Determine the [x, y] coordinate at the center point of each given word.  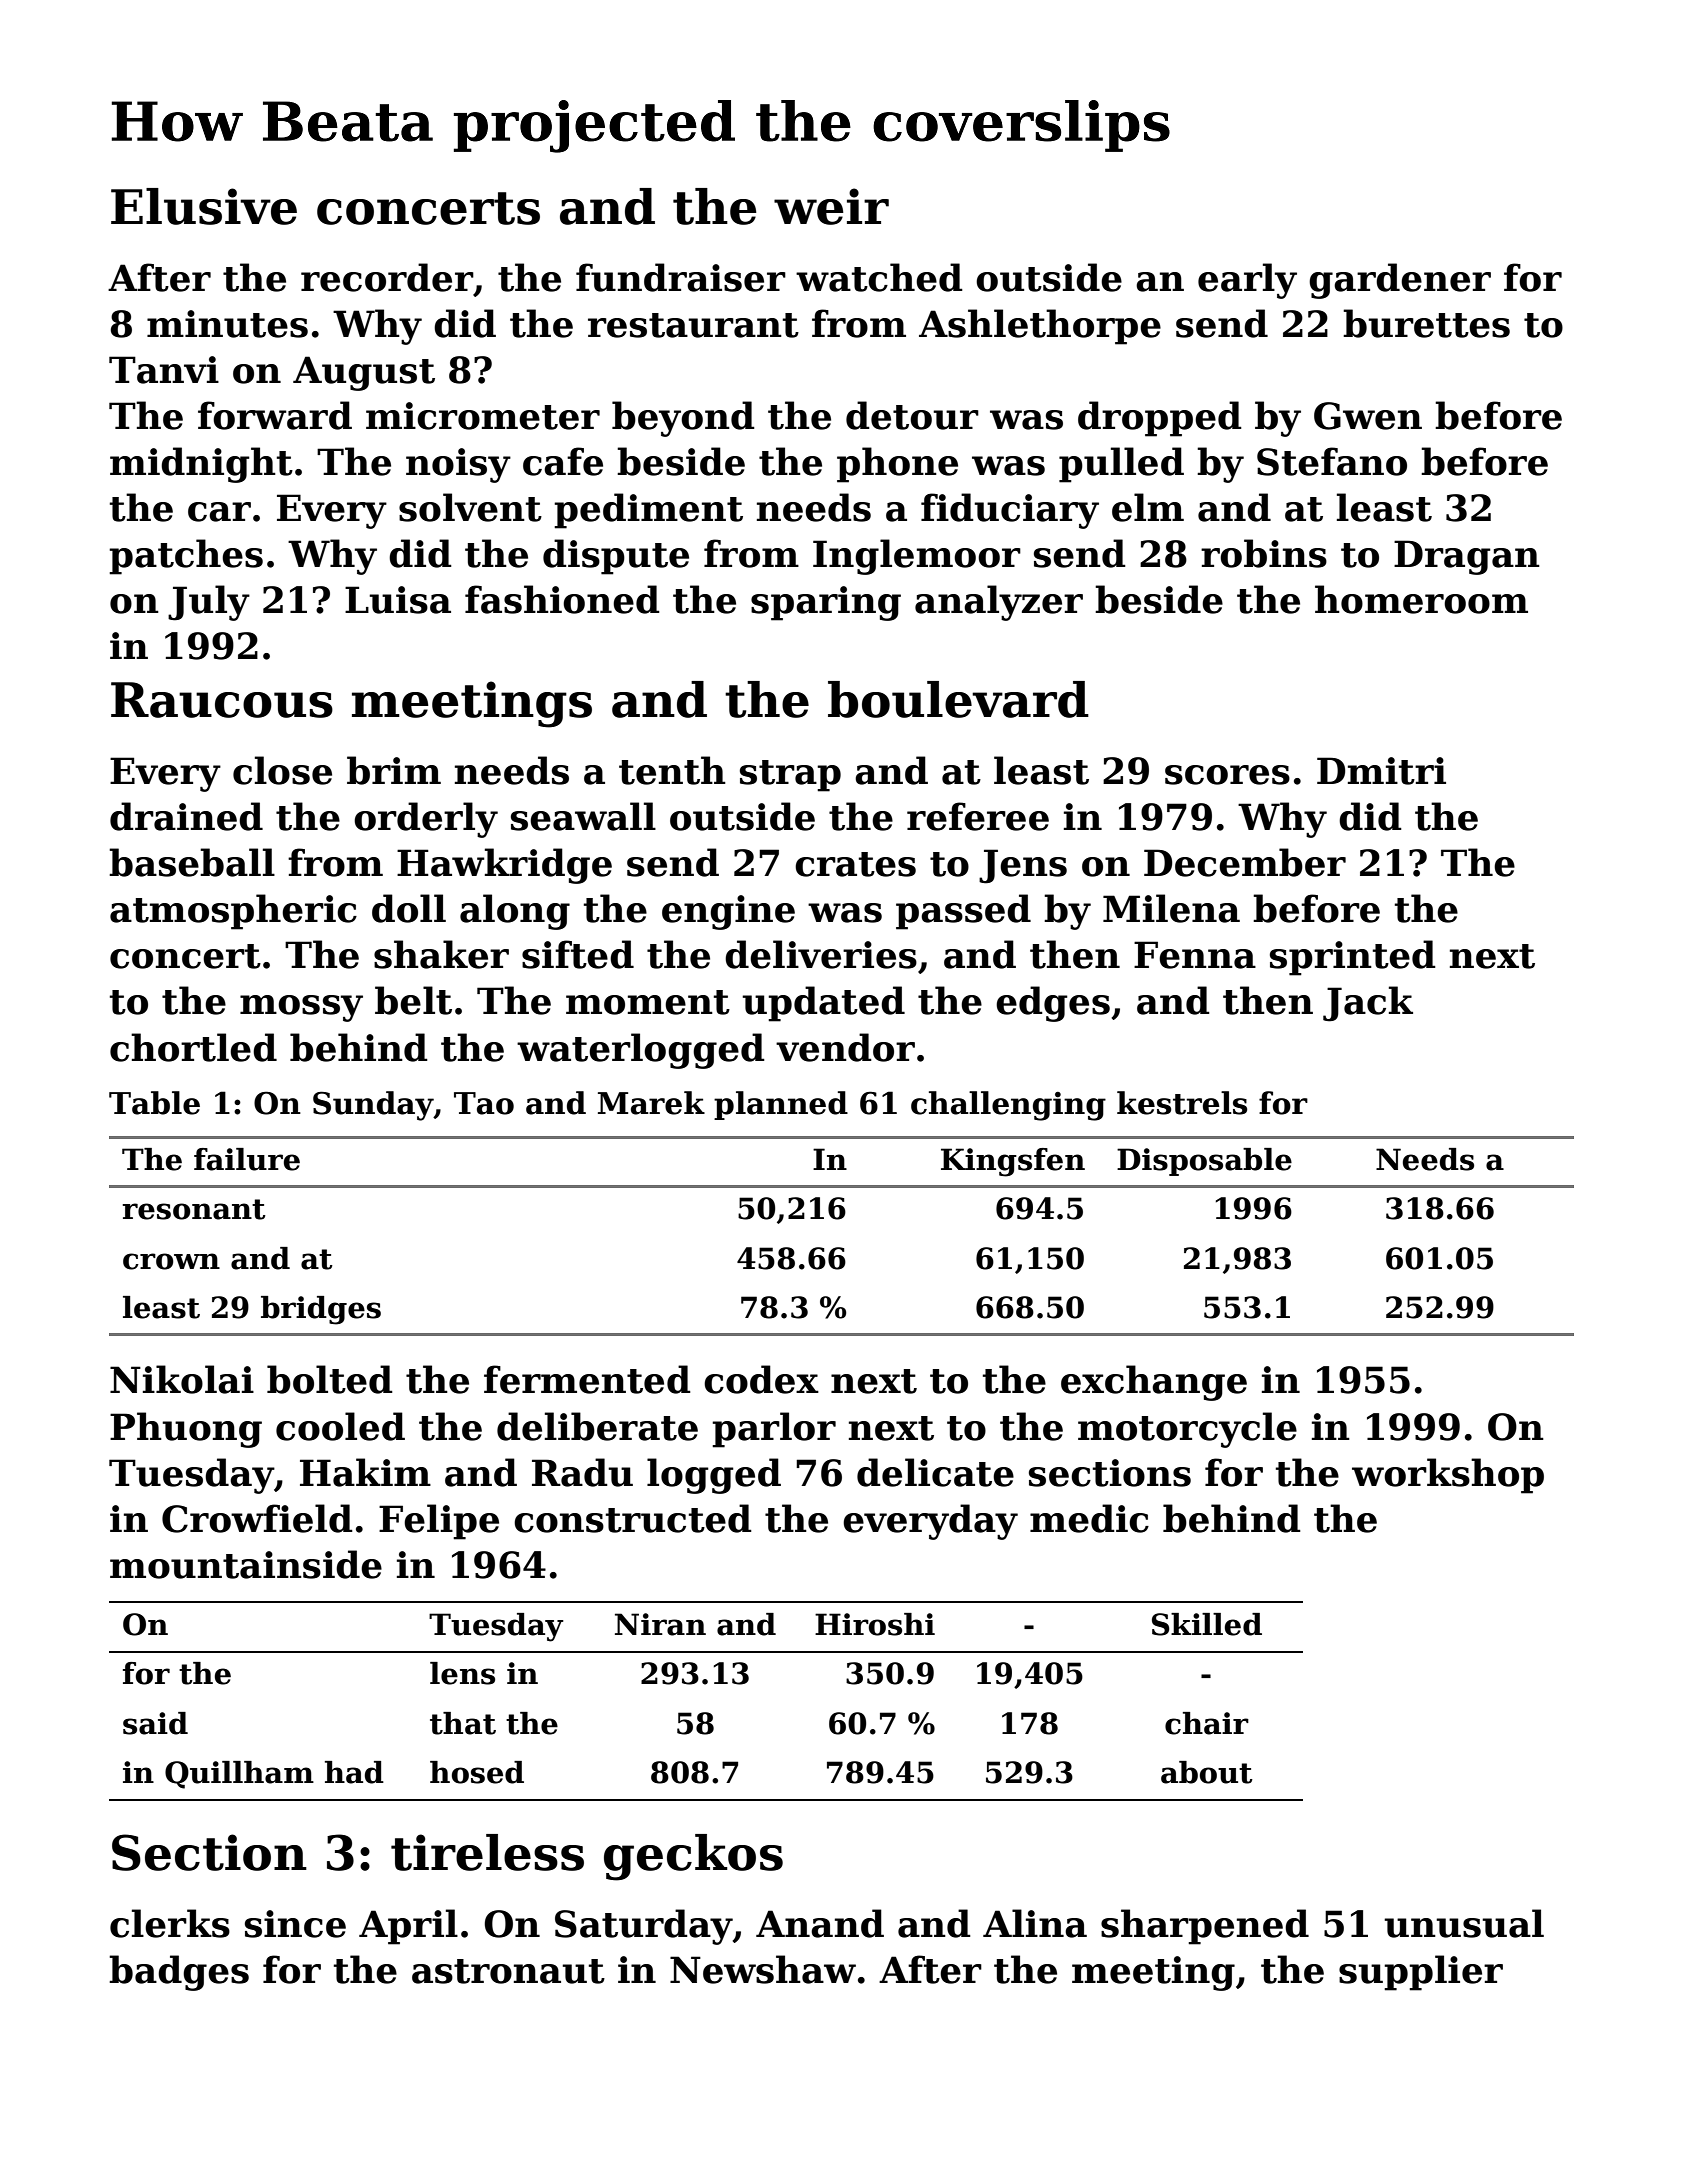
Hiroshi [875, 1624]
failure [247, 1159]
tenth [672, 770]
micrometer [483, 416]
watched [879, 277]
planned [781, 1105]
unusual [1464, 1923]
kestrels [1182, 1103]
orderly [426, 820]
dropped [1160, 419]
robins [1264, 553]
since [295, 1924]
